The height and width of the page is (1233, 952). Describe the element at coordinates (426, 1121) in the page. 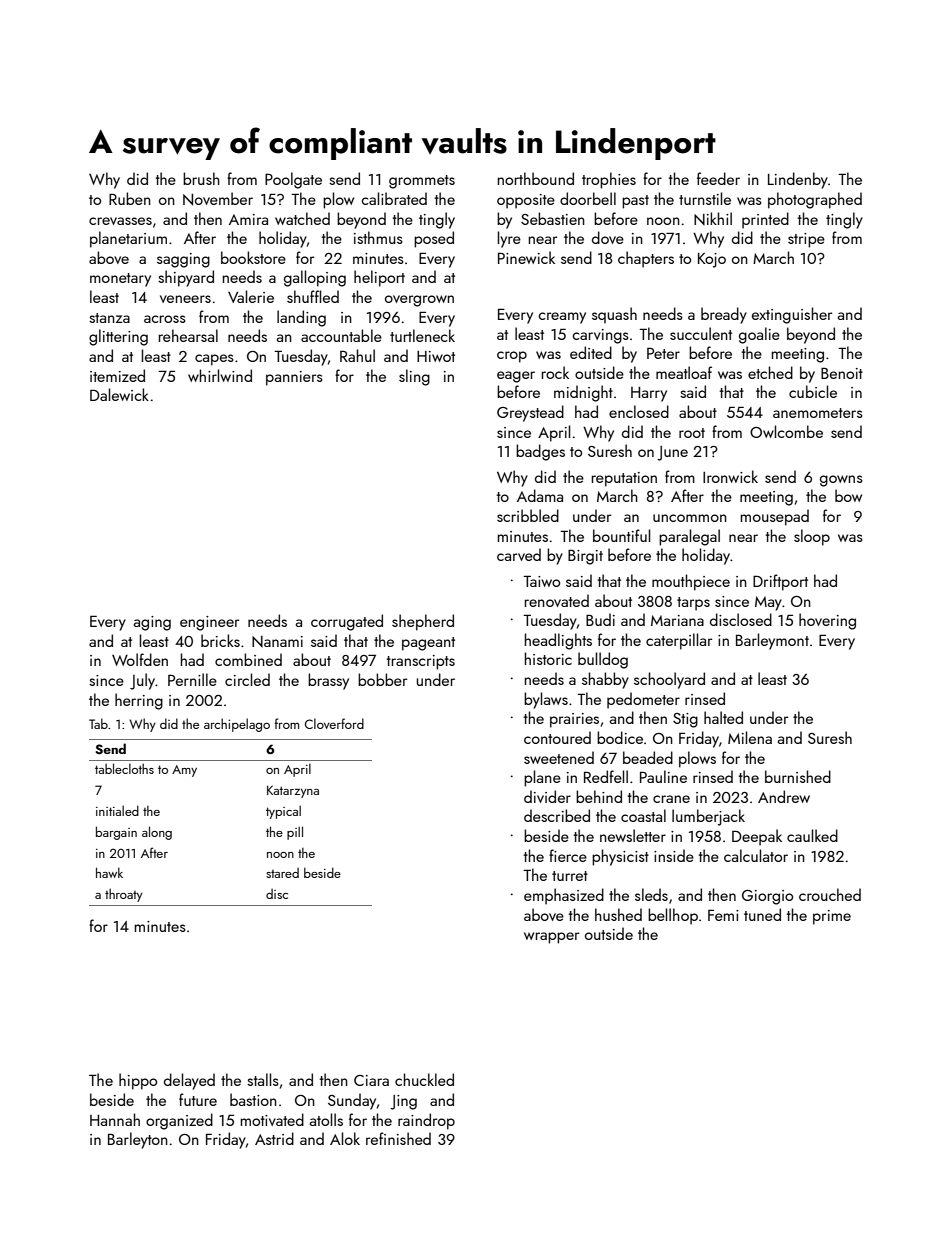

I see `raindrop` at that location.
